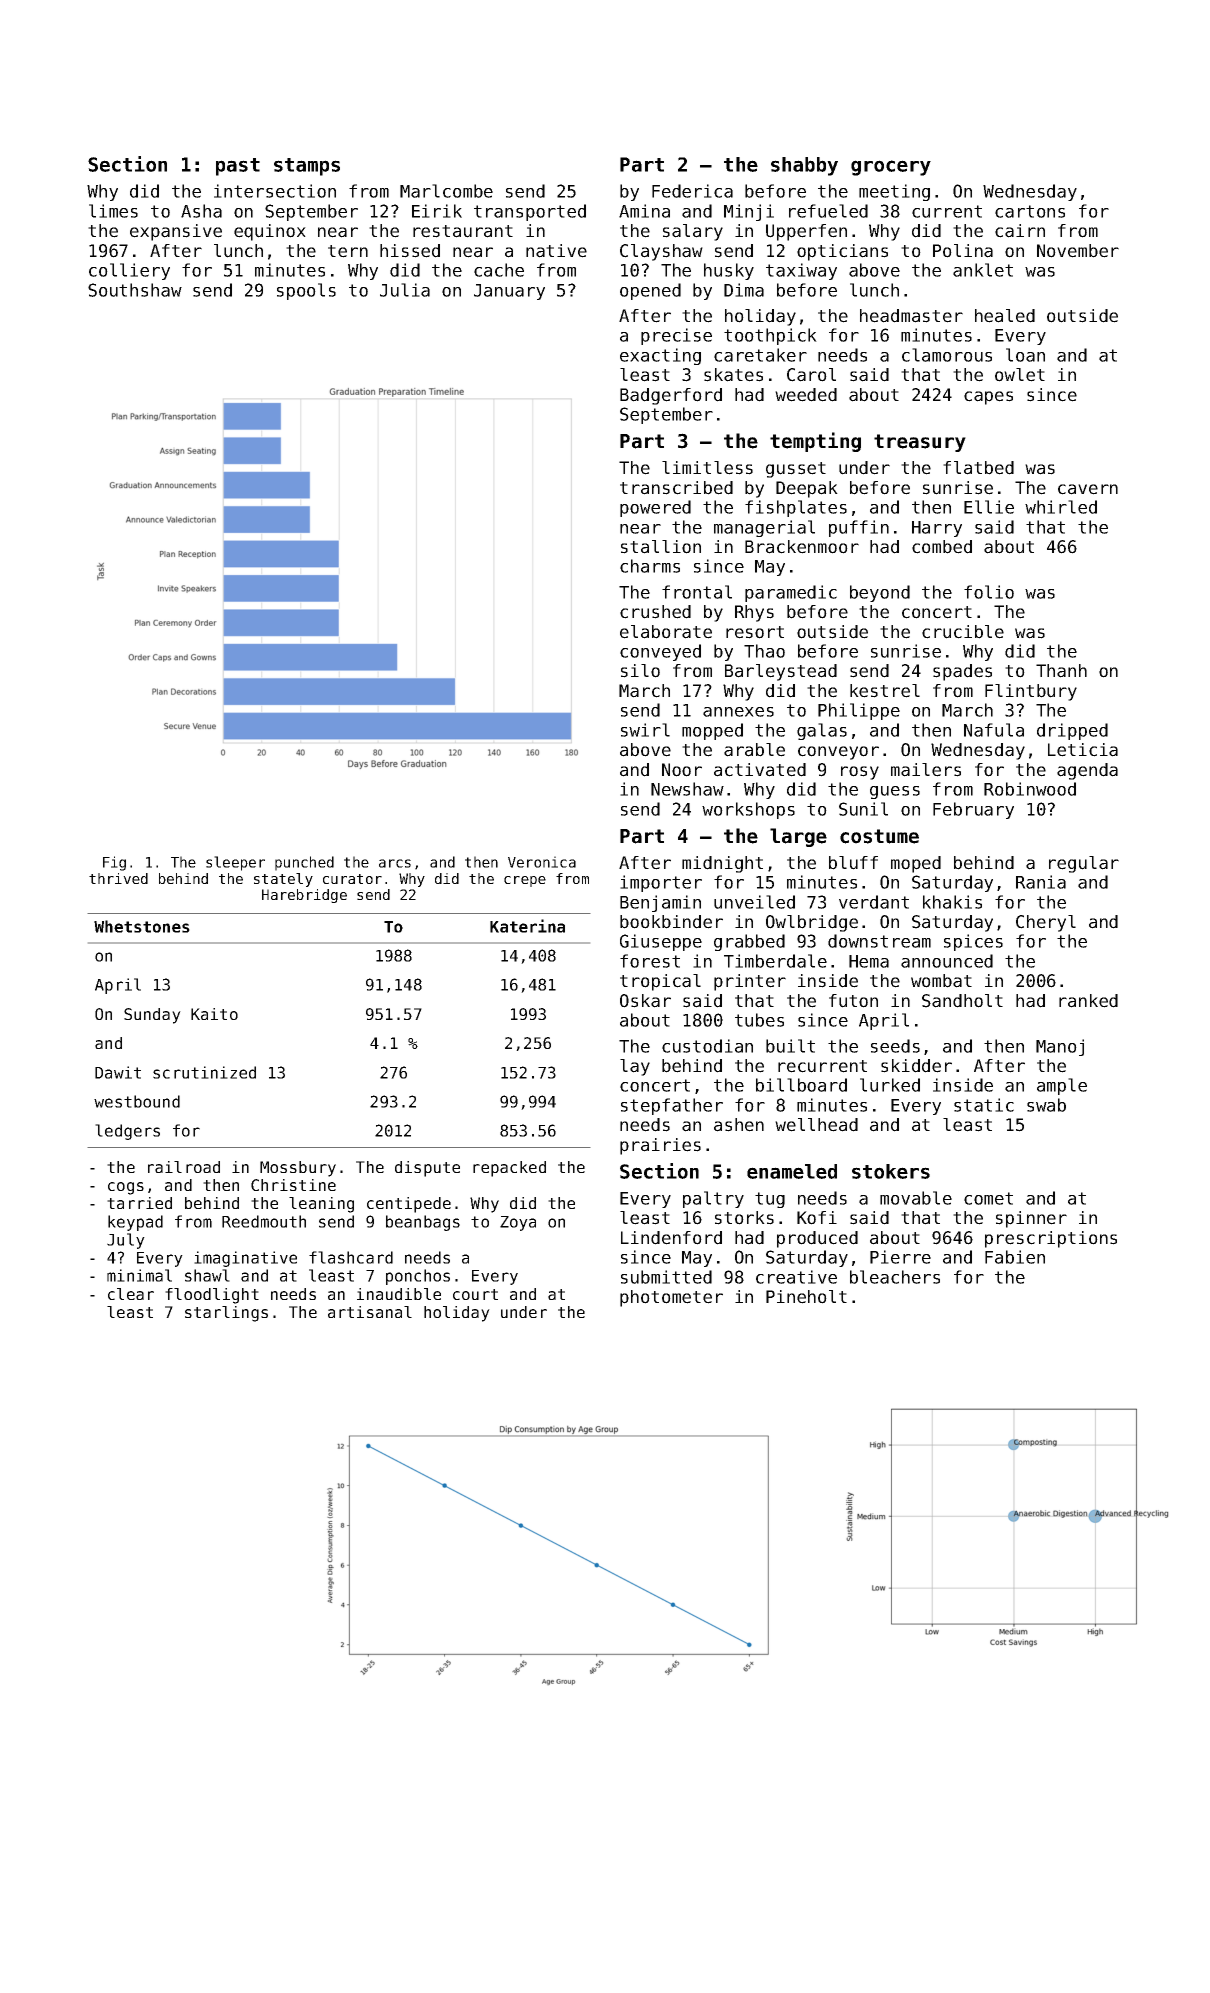  Describe the element at coordinates (131, 1294) in the screenshot. I see `clear` at that location.
